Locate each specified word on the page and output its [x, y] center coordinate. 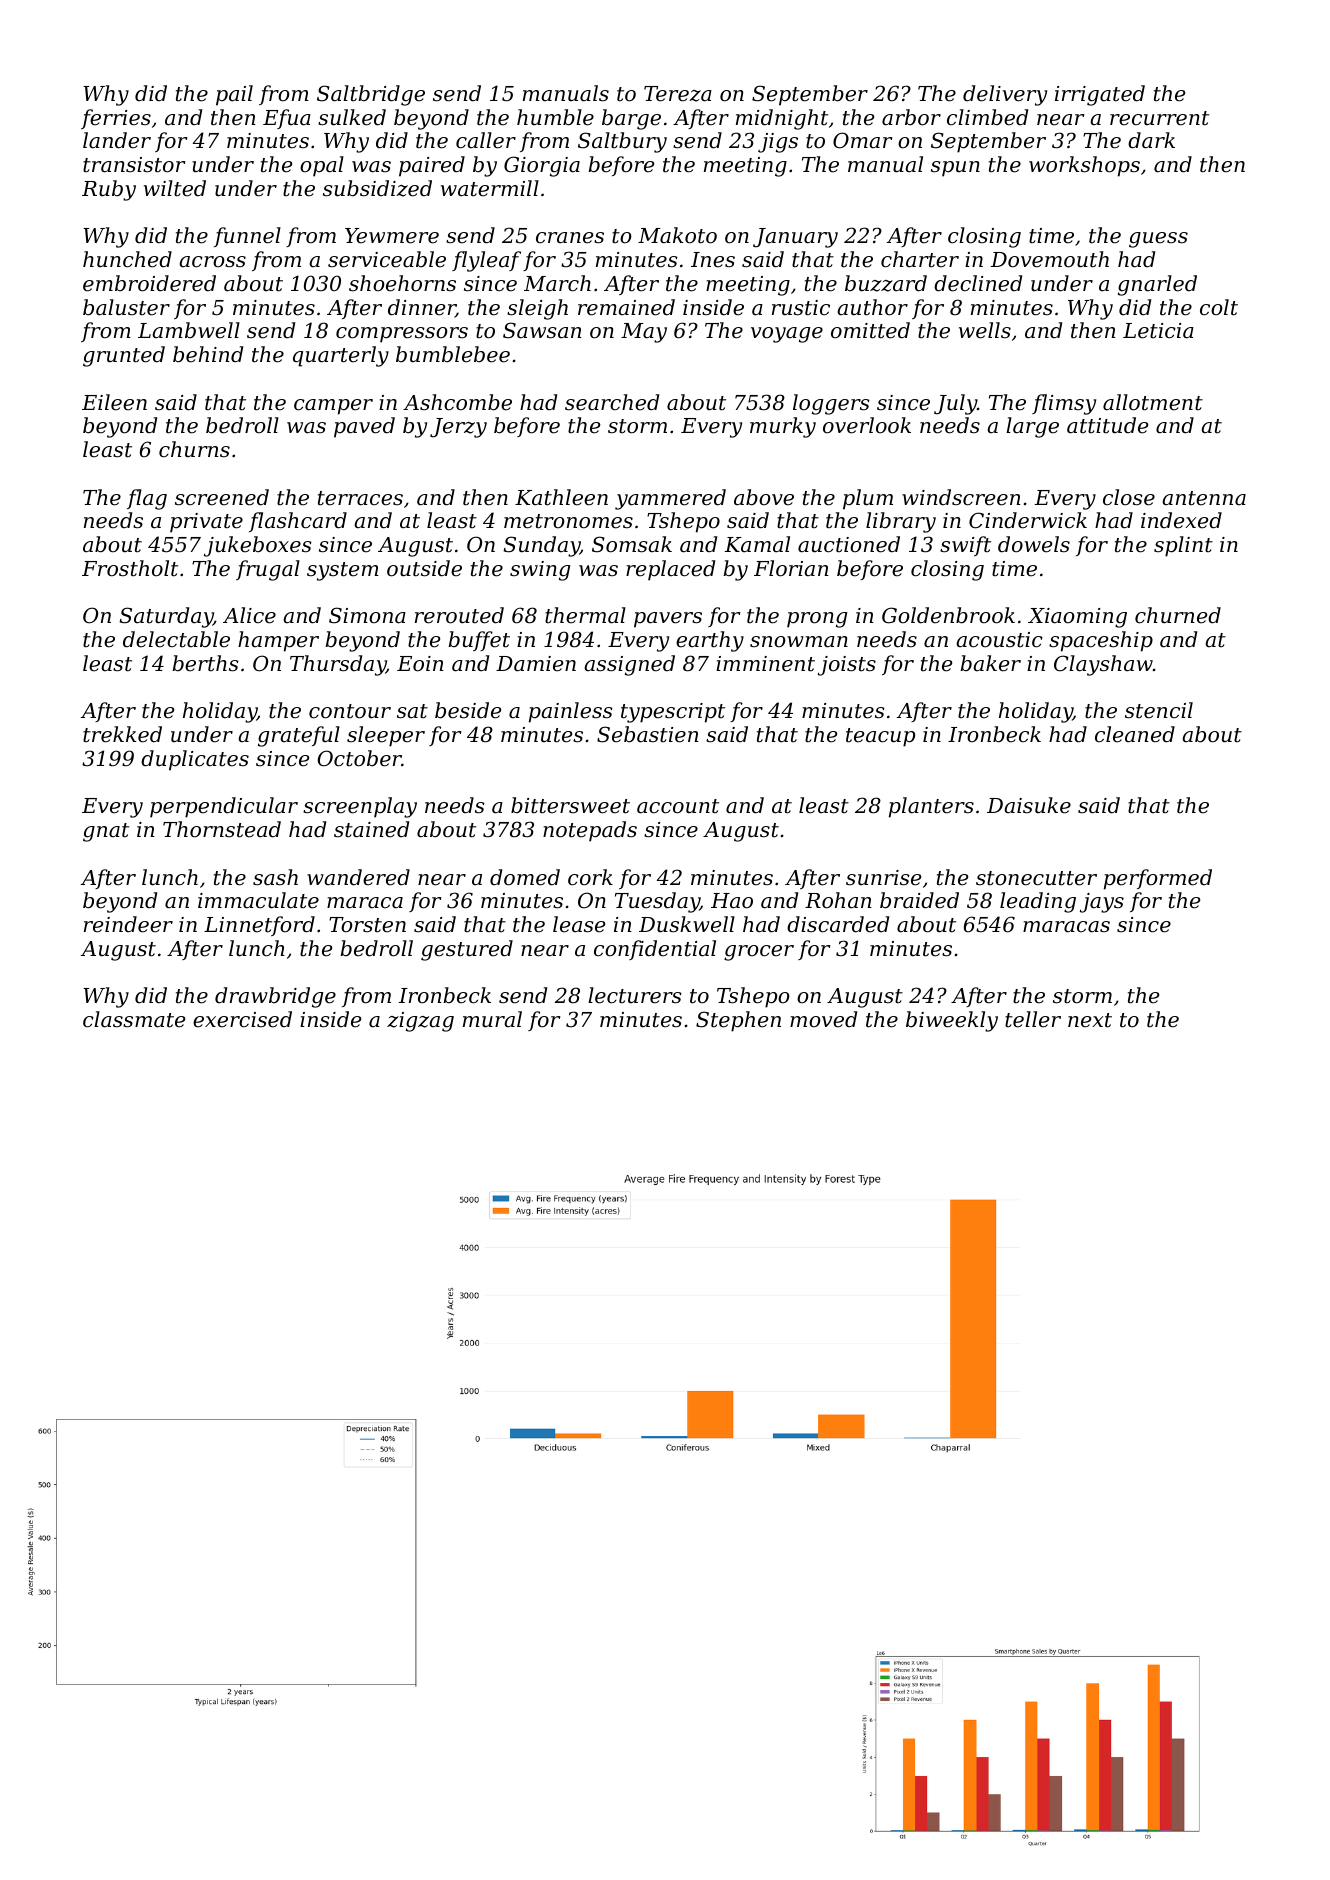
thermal [585, 615]
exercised [242, 1019]
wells [985, 330]
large [1032, 427]
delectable [176, 639]
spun [955, 169]
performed [1158, 879]
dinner [422, 308]
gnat [106, 832]
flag [147, 499]
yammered [670, 499]
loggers [831, 404]
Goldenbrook [948, 615]
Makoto [677, 235]
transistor [134, 165]
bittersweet [570, 805]
